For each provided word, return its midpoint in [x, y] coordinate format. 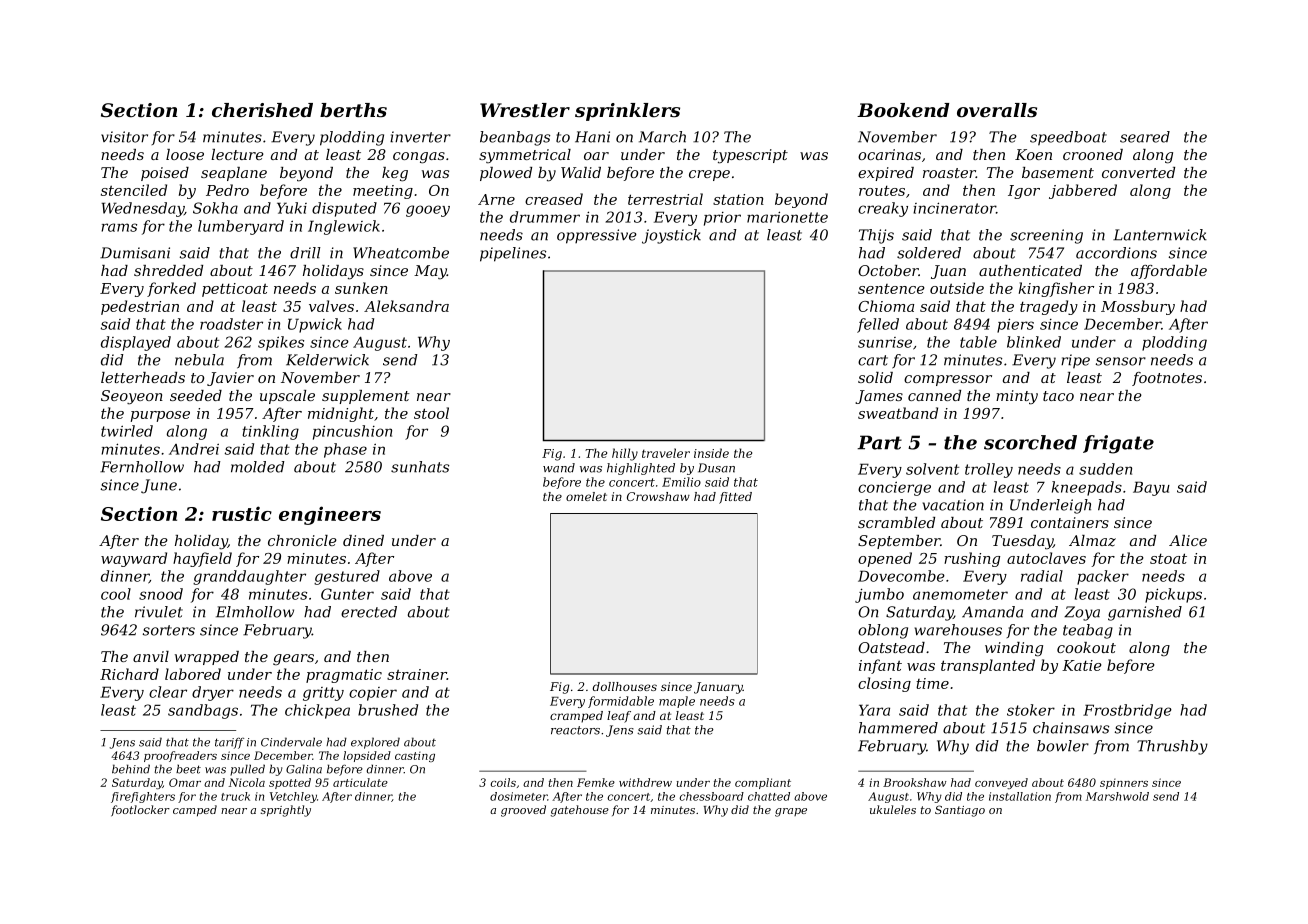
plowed [506, 174]
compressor [948, 380]
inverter [420, 137]
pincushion [352, 432]
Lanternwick [1160, 235]
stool [431, 413]
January [718, 688]
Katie [1082, 665]
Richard [129, 674]
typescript [750, 156]
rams [119, 227]
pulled [247, 770]
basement [1058, 172]
